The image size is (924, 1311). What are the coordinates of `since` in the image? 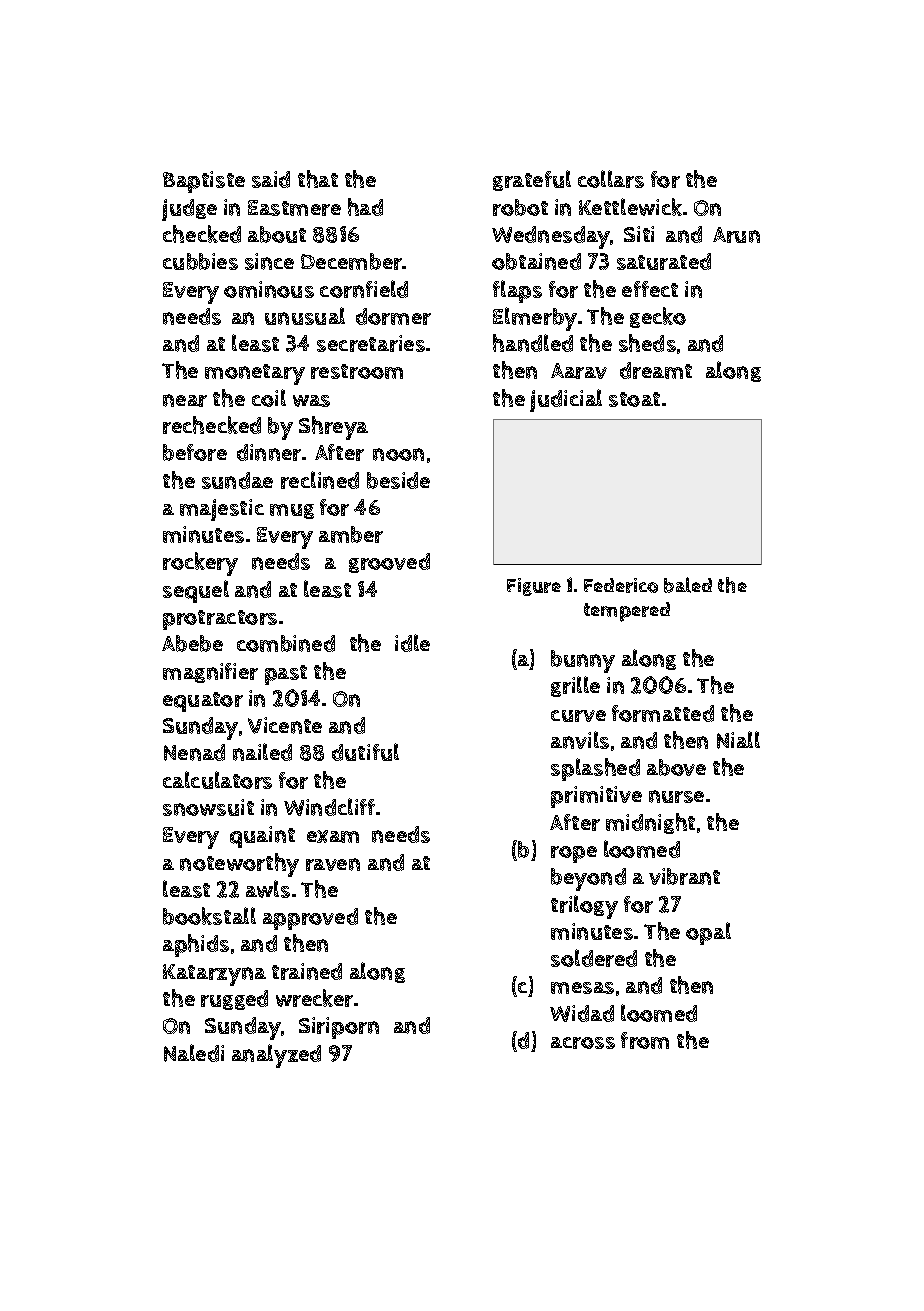 It's located at (269, 261).
